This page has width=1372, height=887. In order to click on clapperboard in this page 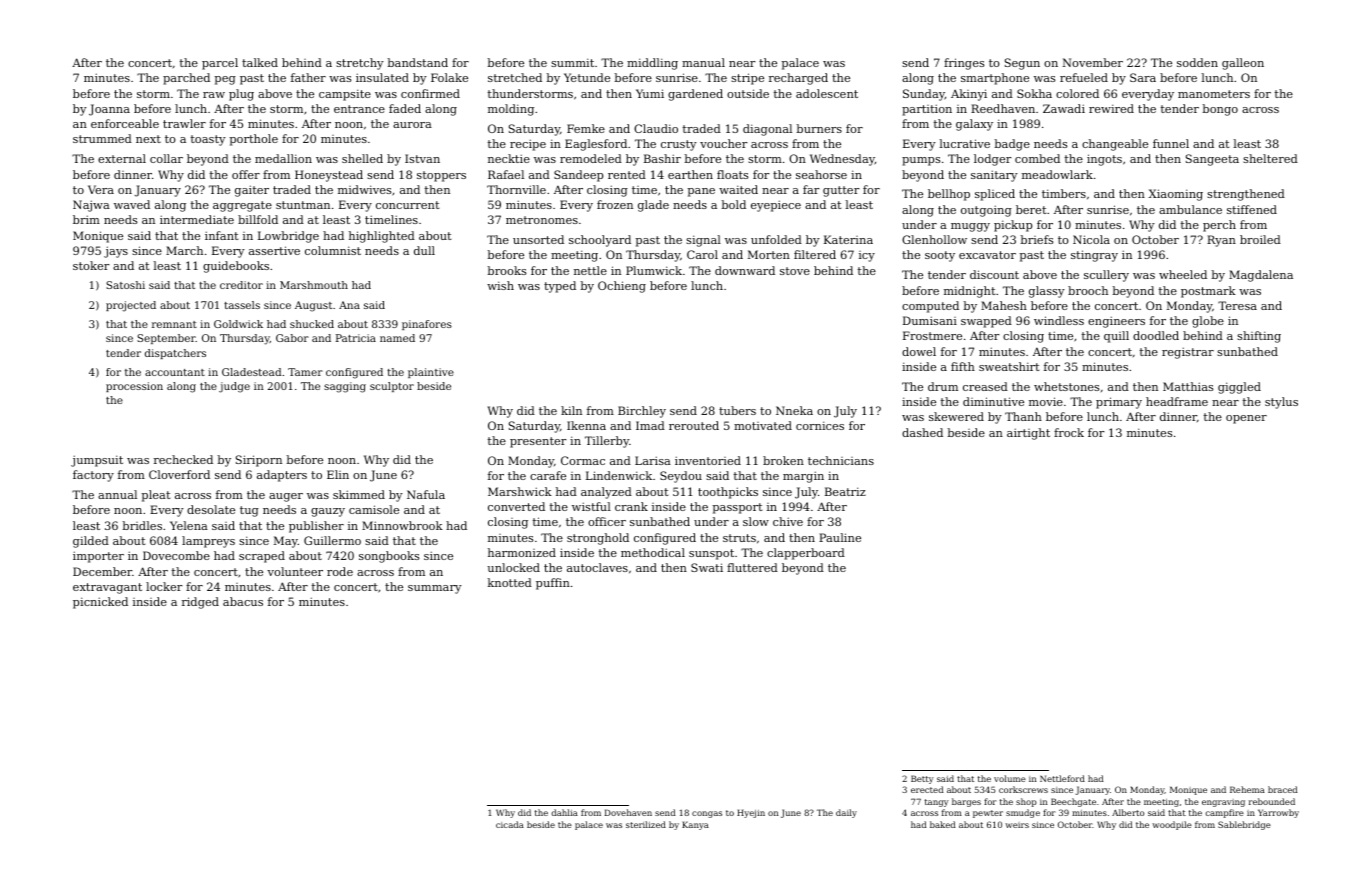, I will do `click(806, 554)`.
